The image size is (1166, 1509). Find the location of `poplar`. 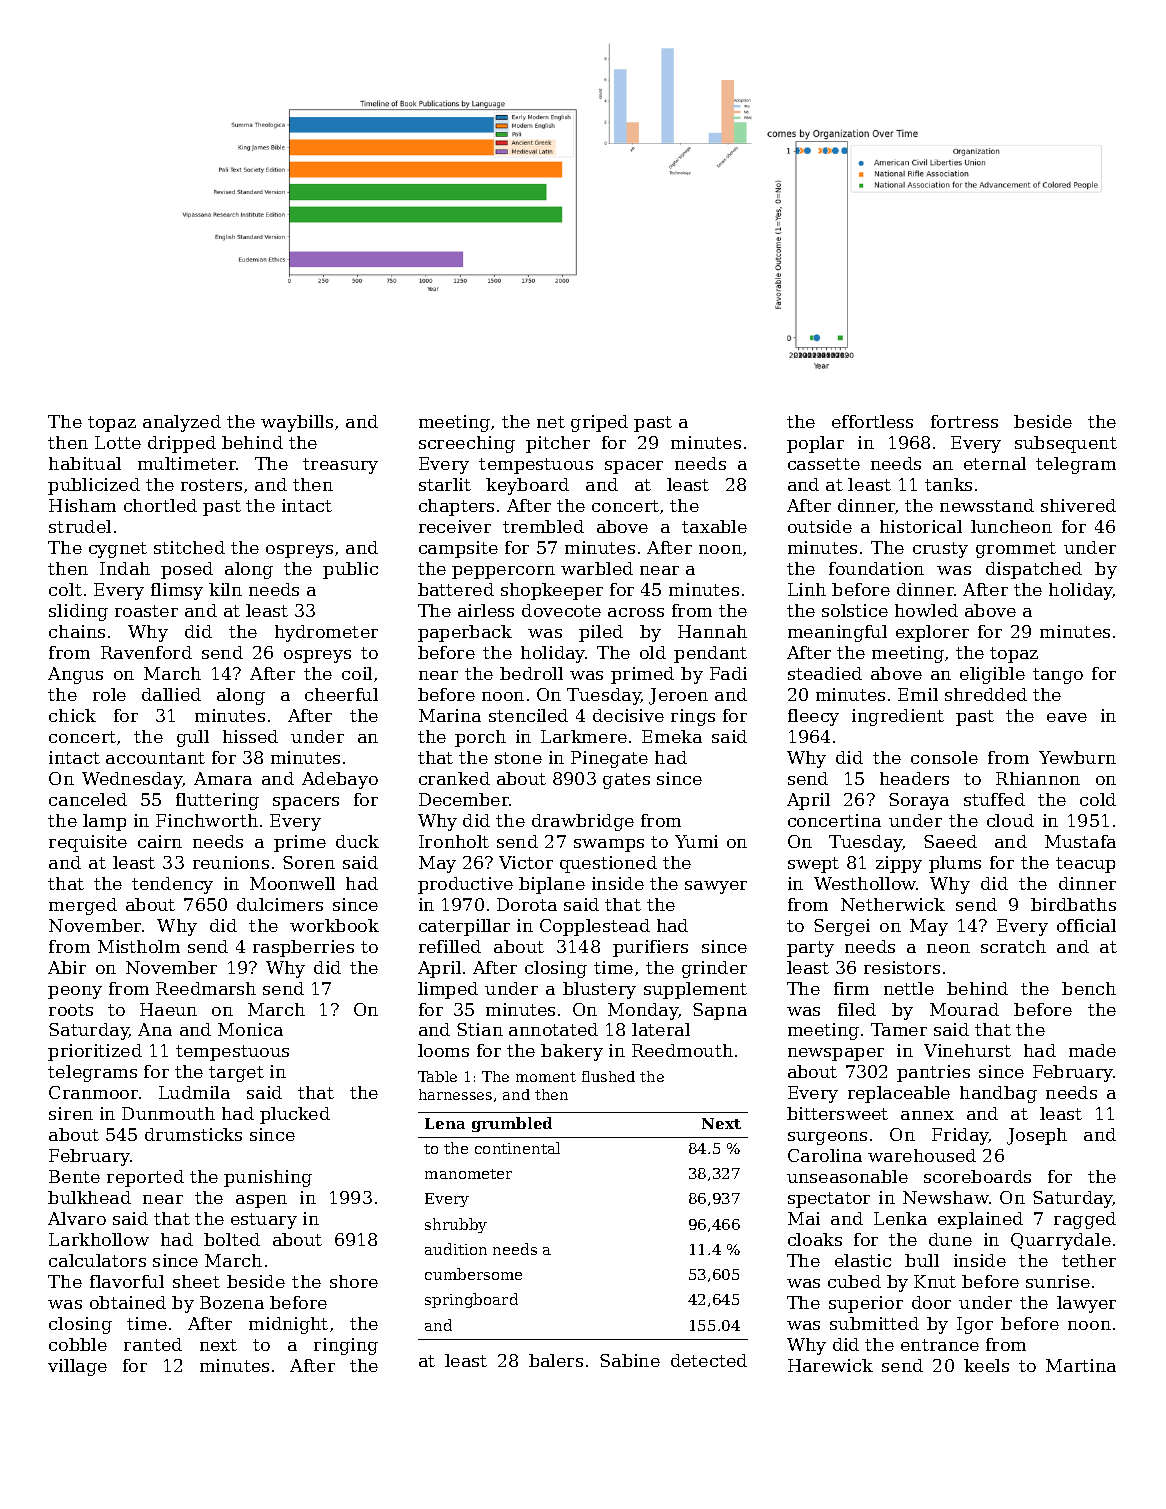

poplar is located at coordinates (815, 444).
